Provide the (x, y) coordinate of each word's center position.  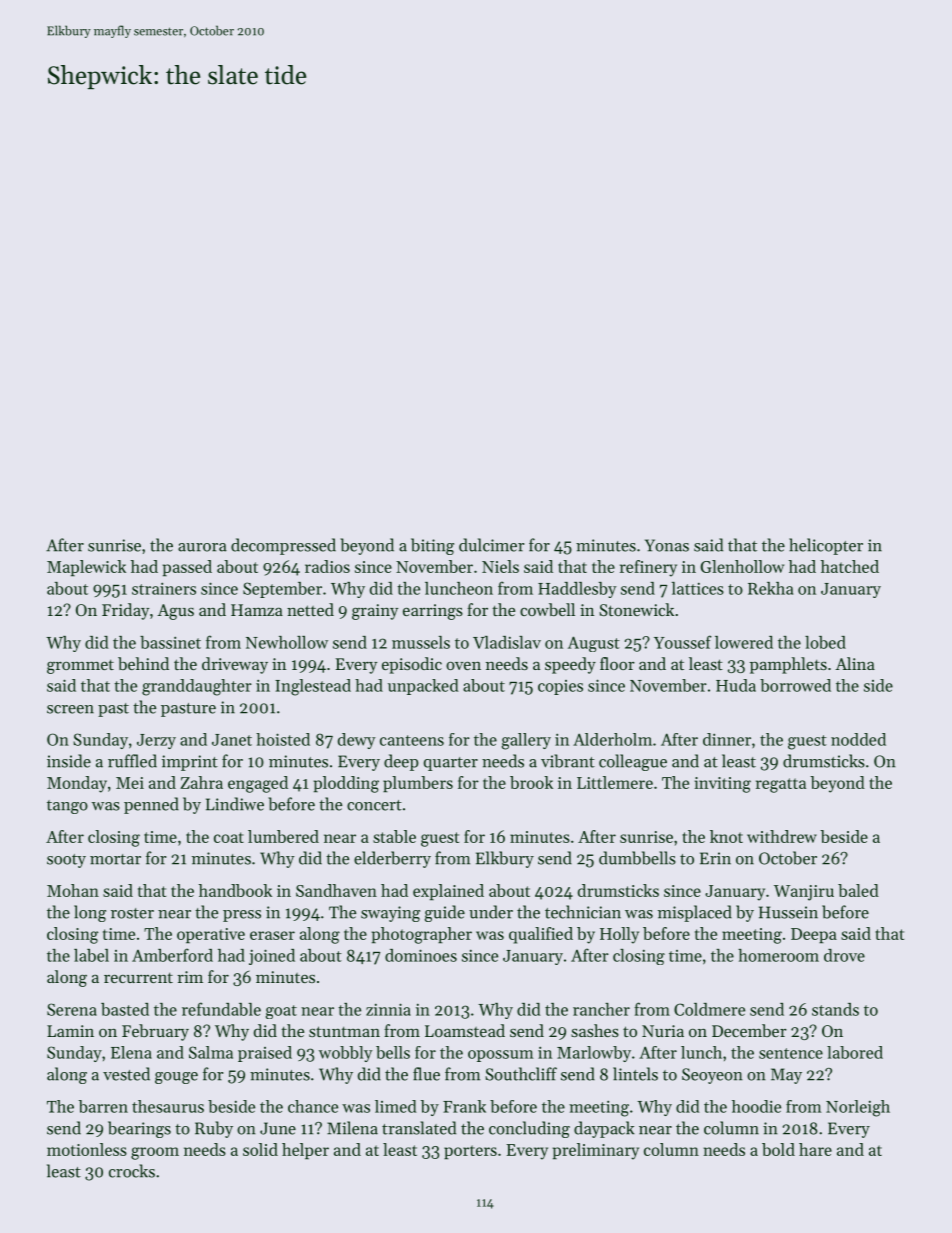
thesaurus (168, 1106)
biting (432, 546)
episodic (412, 665)
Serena (72, 1009)
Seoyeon (712, 1076)
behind (143, 663)
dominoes (421, 955)
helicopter (826, 546)
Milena (352, 1128)
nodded (858, 739)
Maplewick (86, 568)
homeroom (778, 955)
